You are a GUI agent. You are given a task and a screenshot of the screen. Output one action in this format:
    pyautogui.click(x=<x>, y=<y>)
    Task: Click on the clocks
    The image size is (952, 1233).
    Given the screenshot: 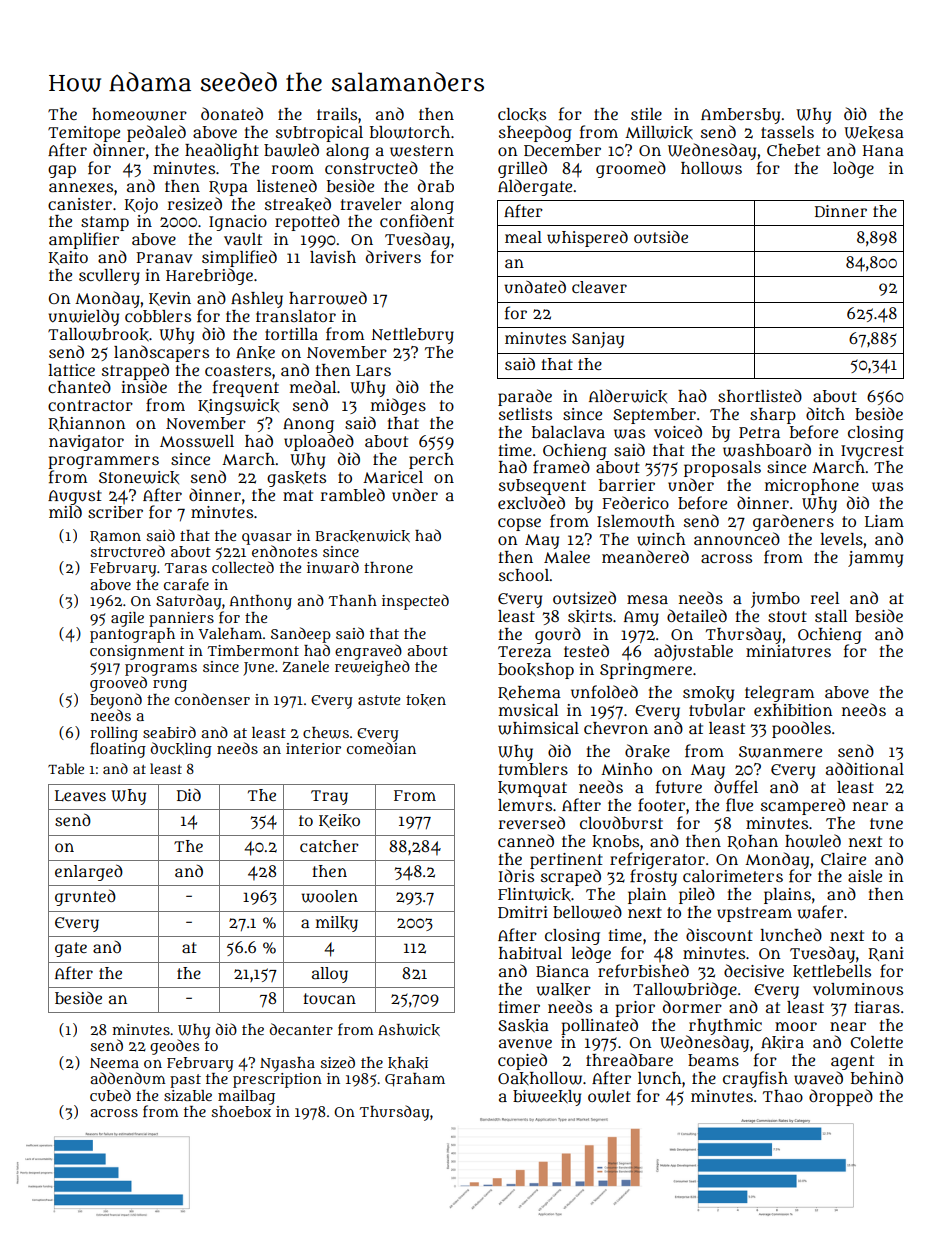 What is the action you would take?
    pyautogui.click(x=522, y=114)
